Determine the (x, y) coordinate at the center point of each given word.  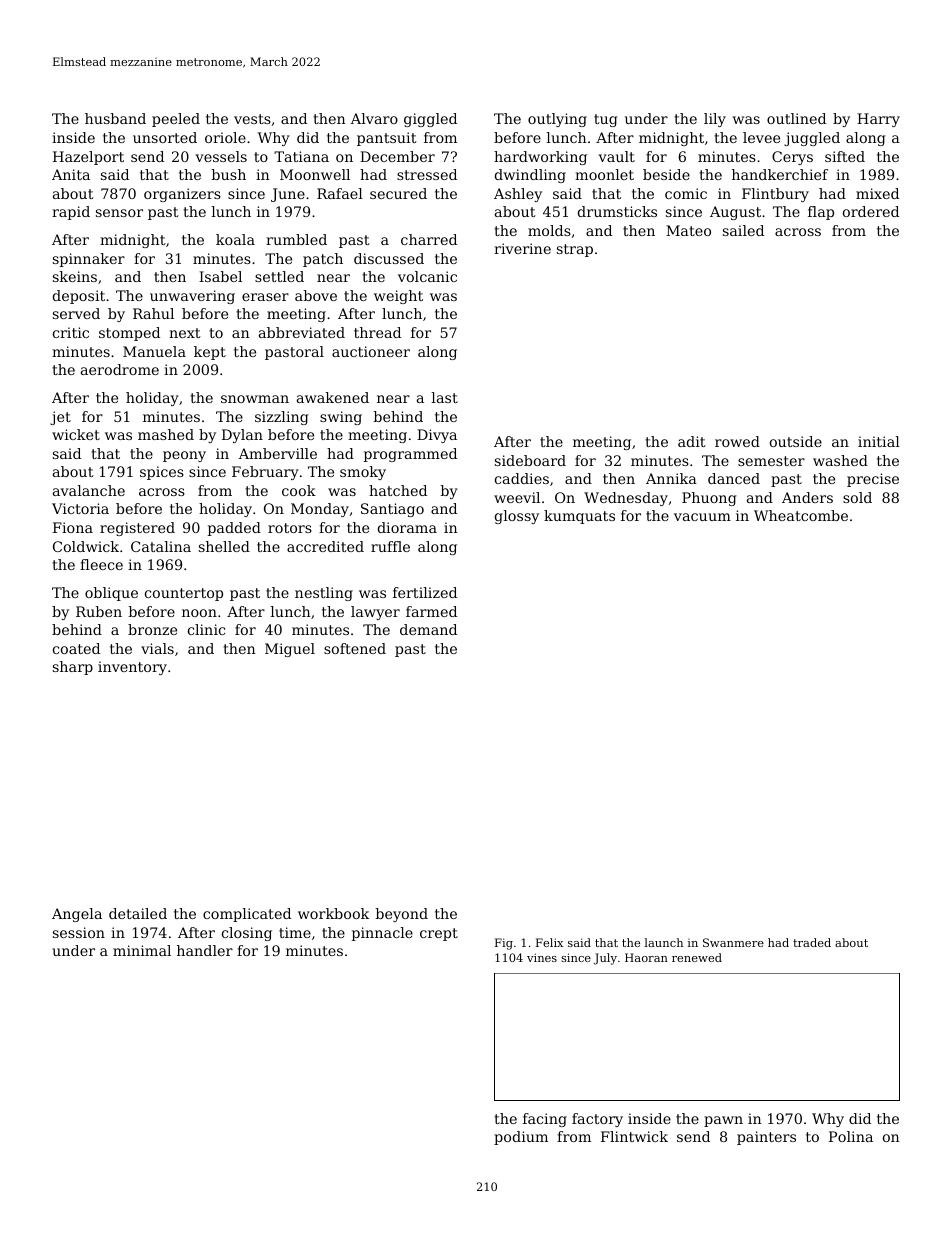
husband (115, 118)
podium (521, 1138)
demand (428, 629)
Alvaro (374, 118)
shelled (224, 546)
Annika (671, 478)
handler (205, 950)
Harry (878, 120)
